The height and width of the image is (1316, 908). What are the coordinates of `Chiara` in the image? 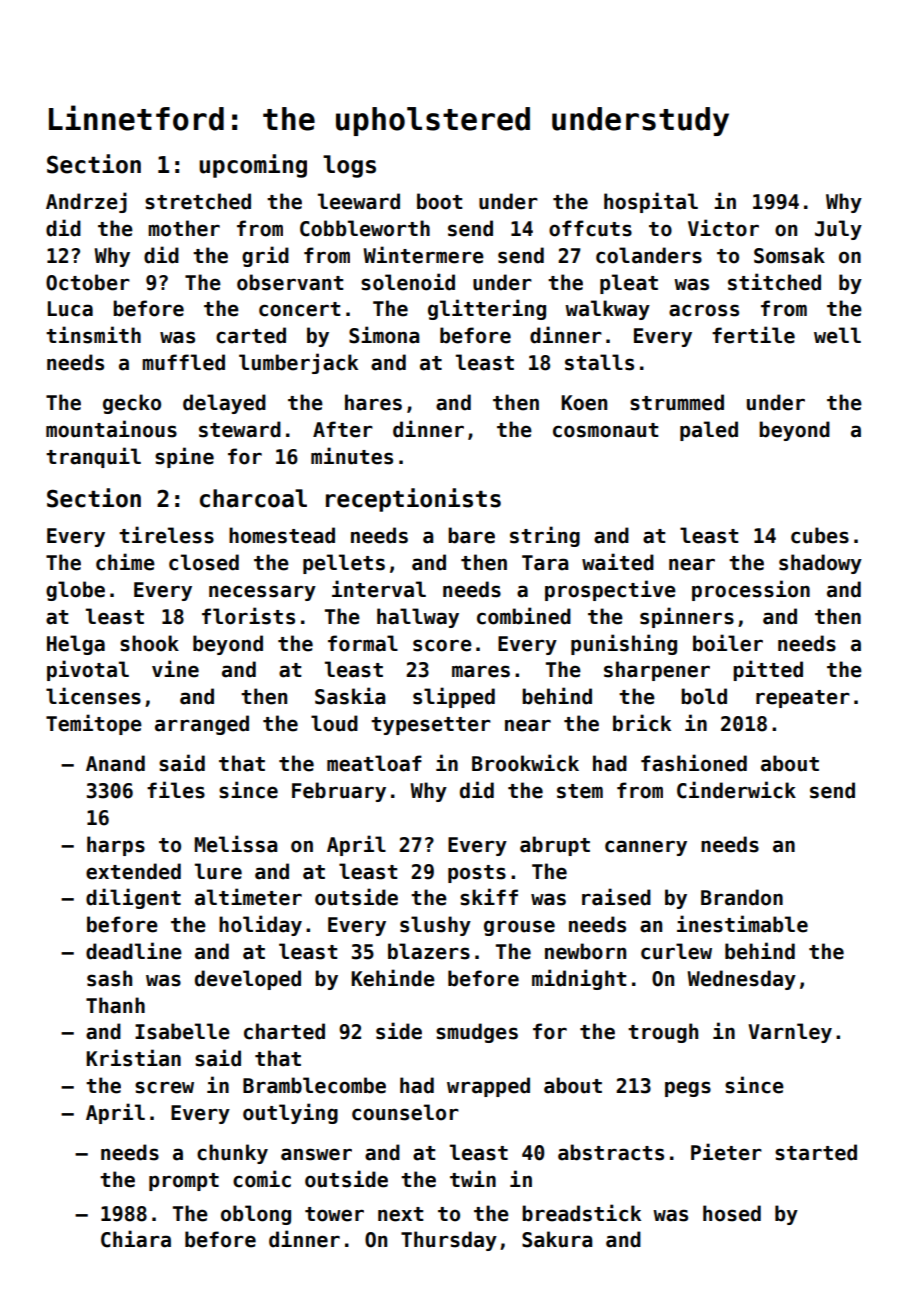 It's located at (136, 1239).
